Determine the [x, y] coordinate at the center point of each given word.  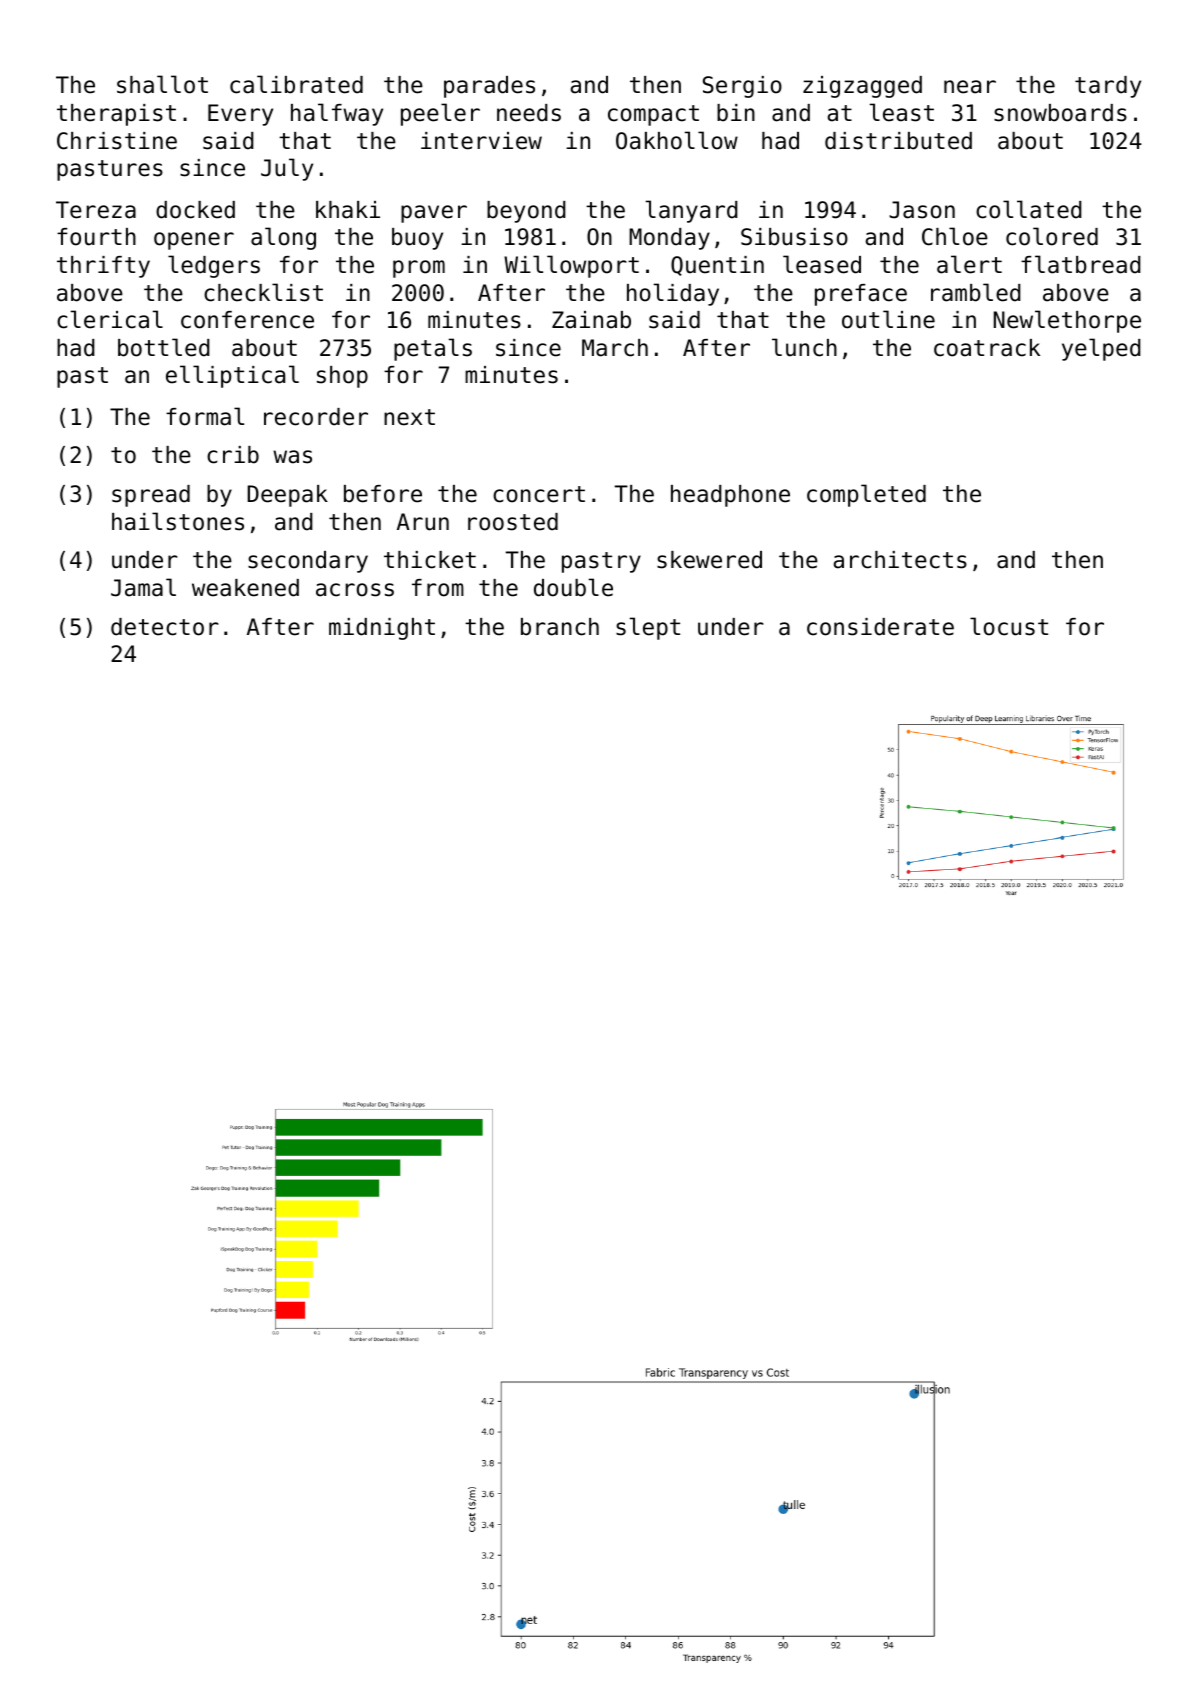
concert [539, 494]
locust [1009, 626]
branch [560, 627]
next [409, 417]
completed [866, 495]
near [970, 87]
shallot [162, 84]
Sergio [742, 87]
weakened [245, 588]
